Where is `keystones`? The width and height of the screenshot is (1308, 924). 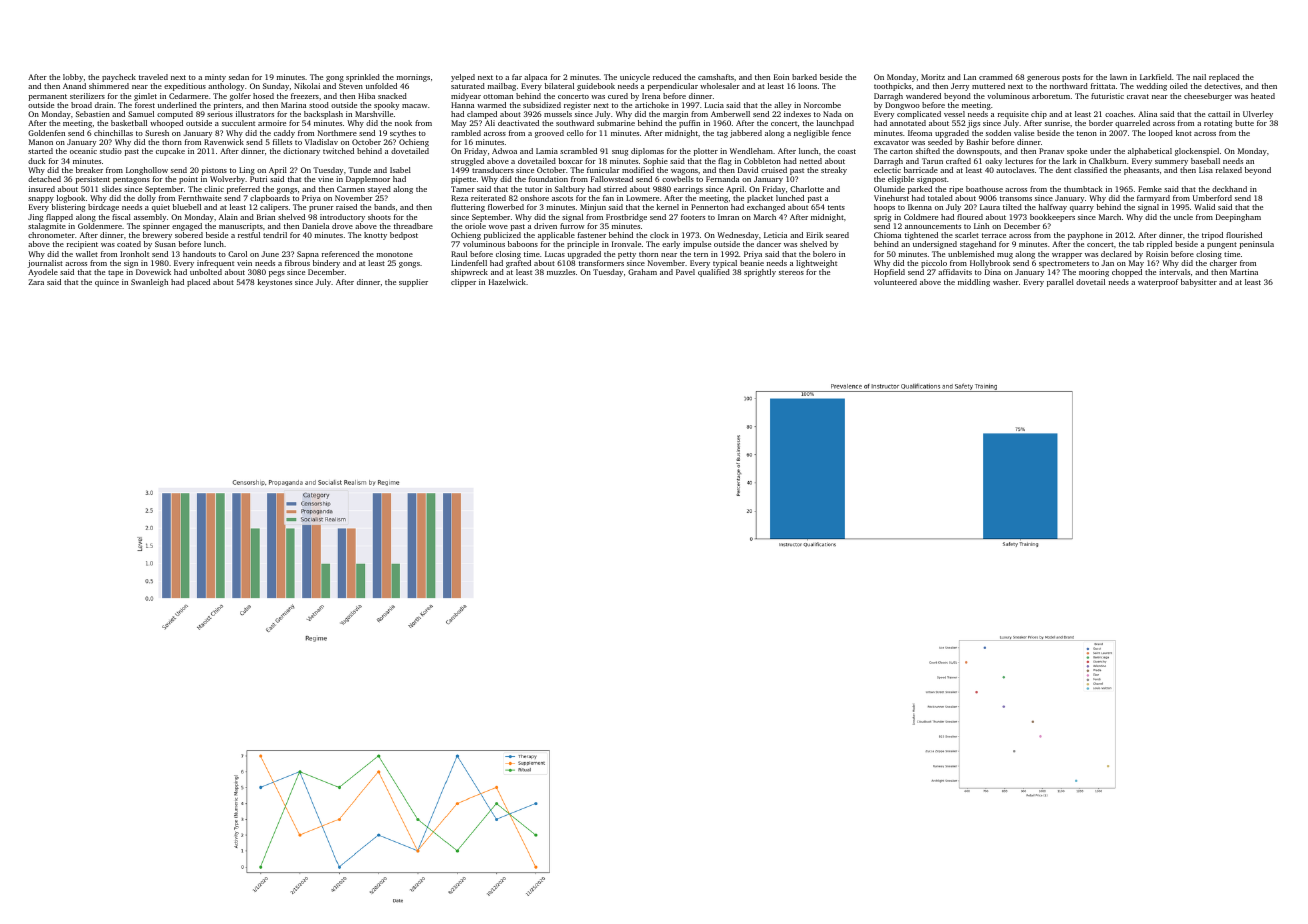
keystones is located at coordinates (275, 283).
